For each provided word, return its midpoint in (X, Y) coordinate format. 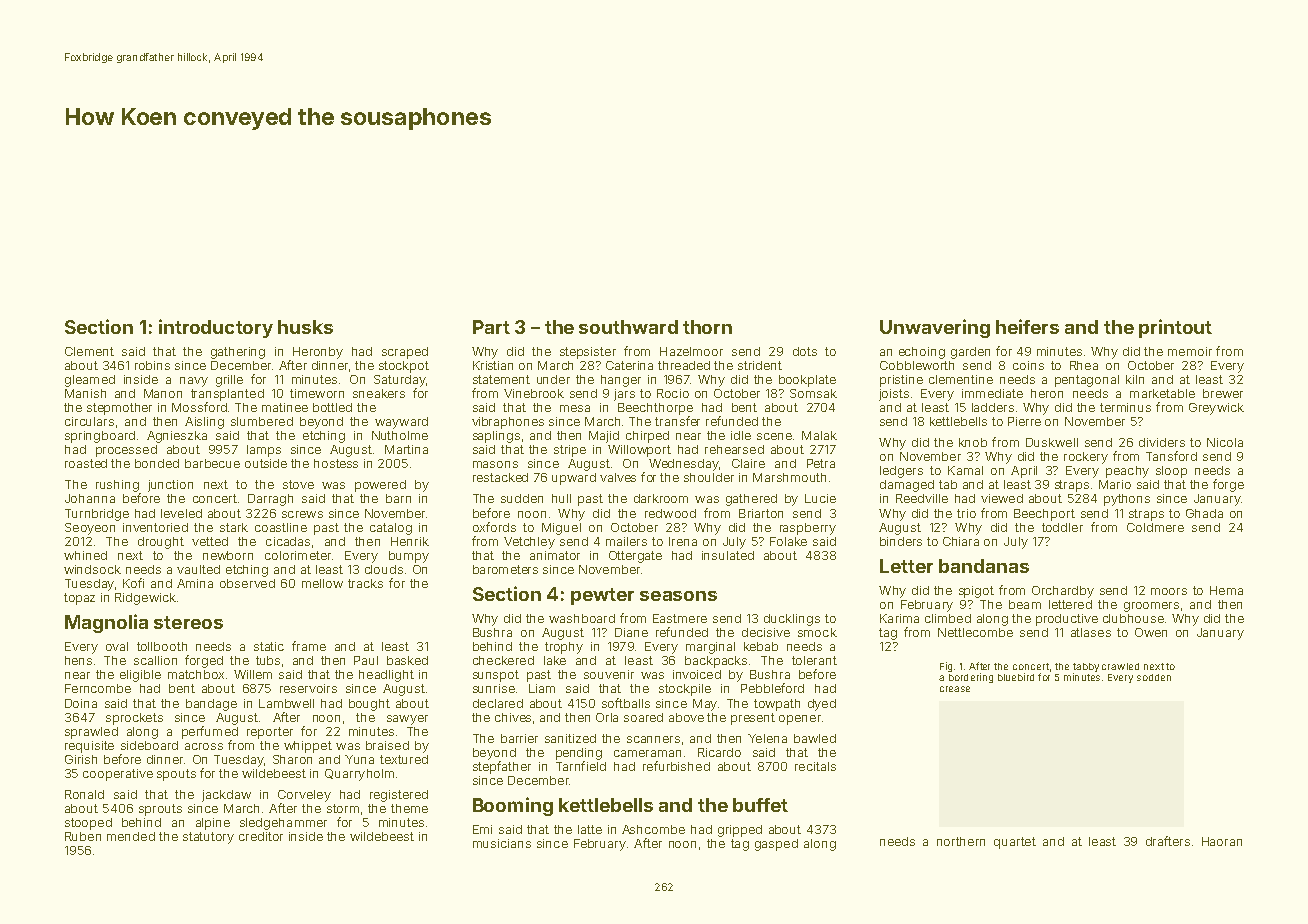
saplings (496, 437)
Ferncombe (98, 688)
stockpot (404, 367)
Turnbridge (97, 515)
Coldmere (1155, 527)
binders (901, 541)
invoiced (697, 674)
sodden (1154, 677)
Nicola (1225, 442)
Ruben (83, 836)
